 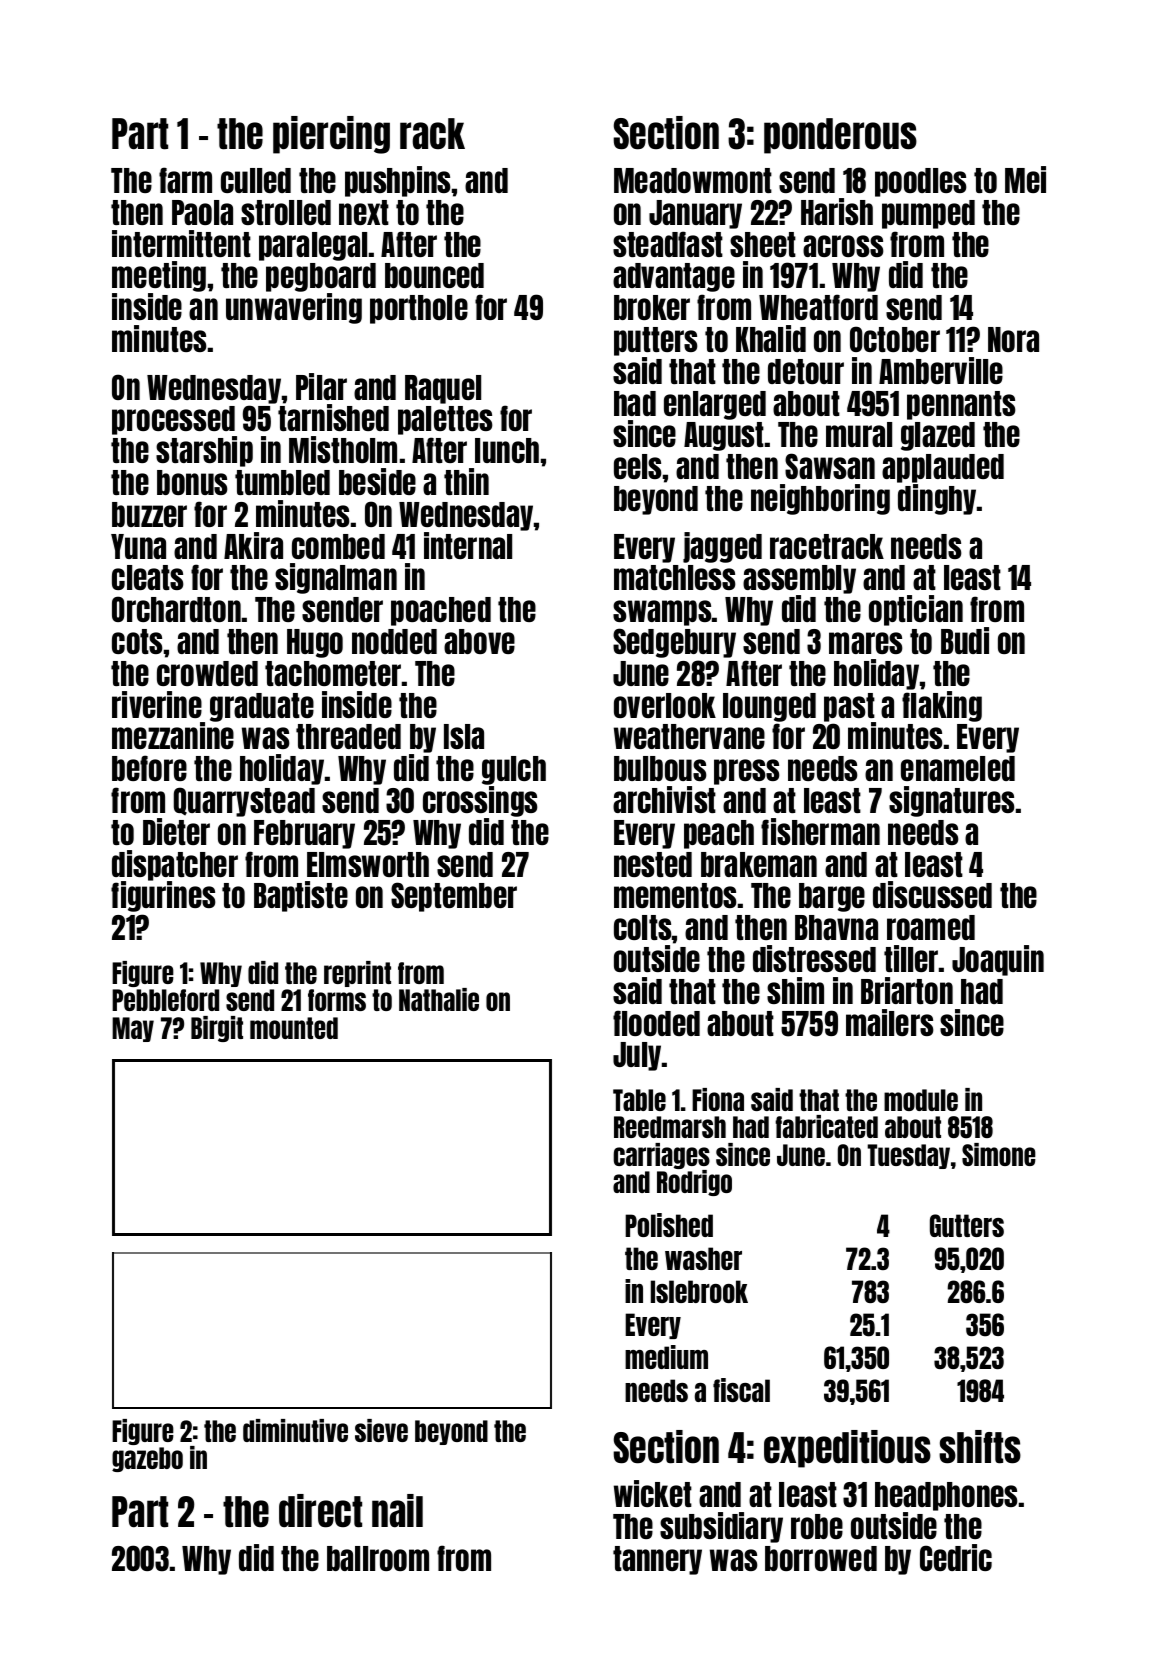 What do you see at coordinates (331, 135) in the page?
I see `piercing` at bounding box center [331, 135].
